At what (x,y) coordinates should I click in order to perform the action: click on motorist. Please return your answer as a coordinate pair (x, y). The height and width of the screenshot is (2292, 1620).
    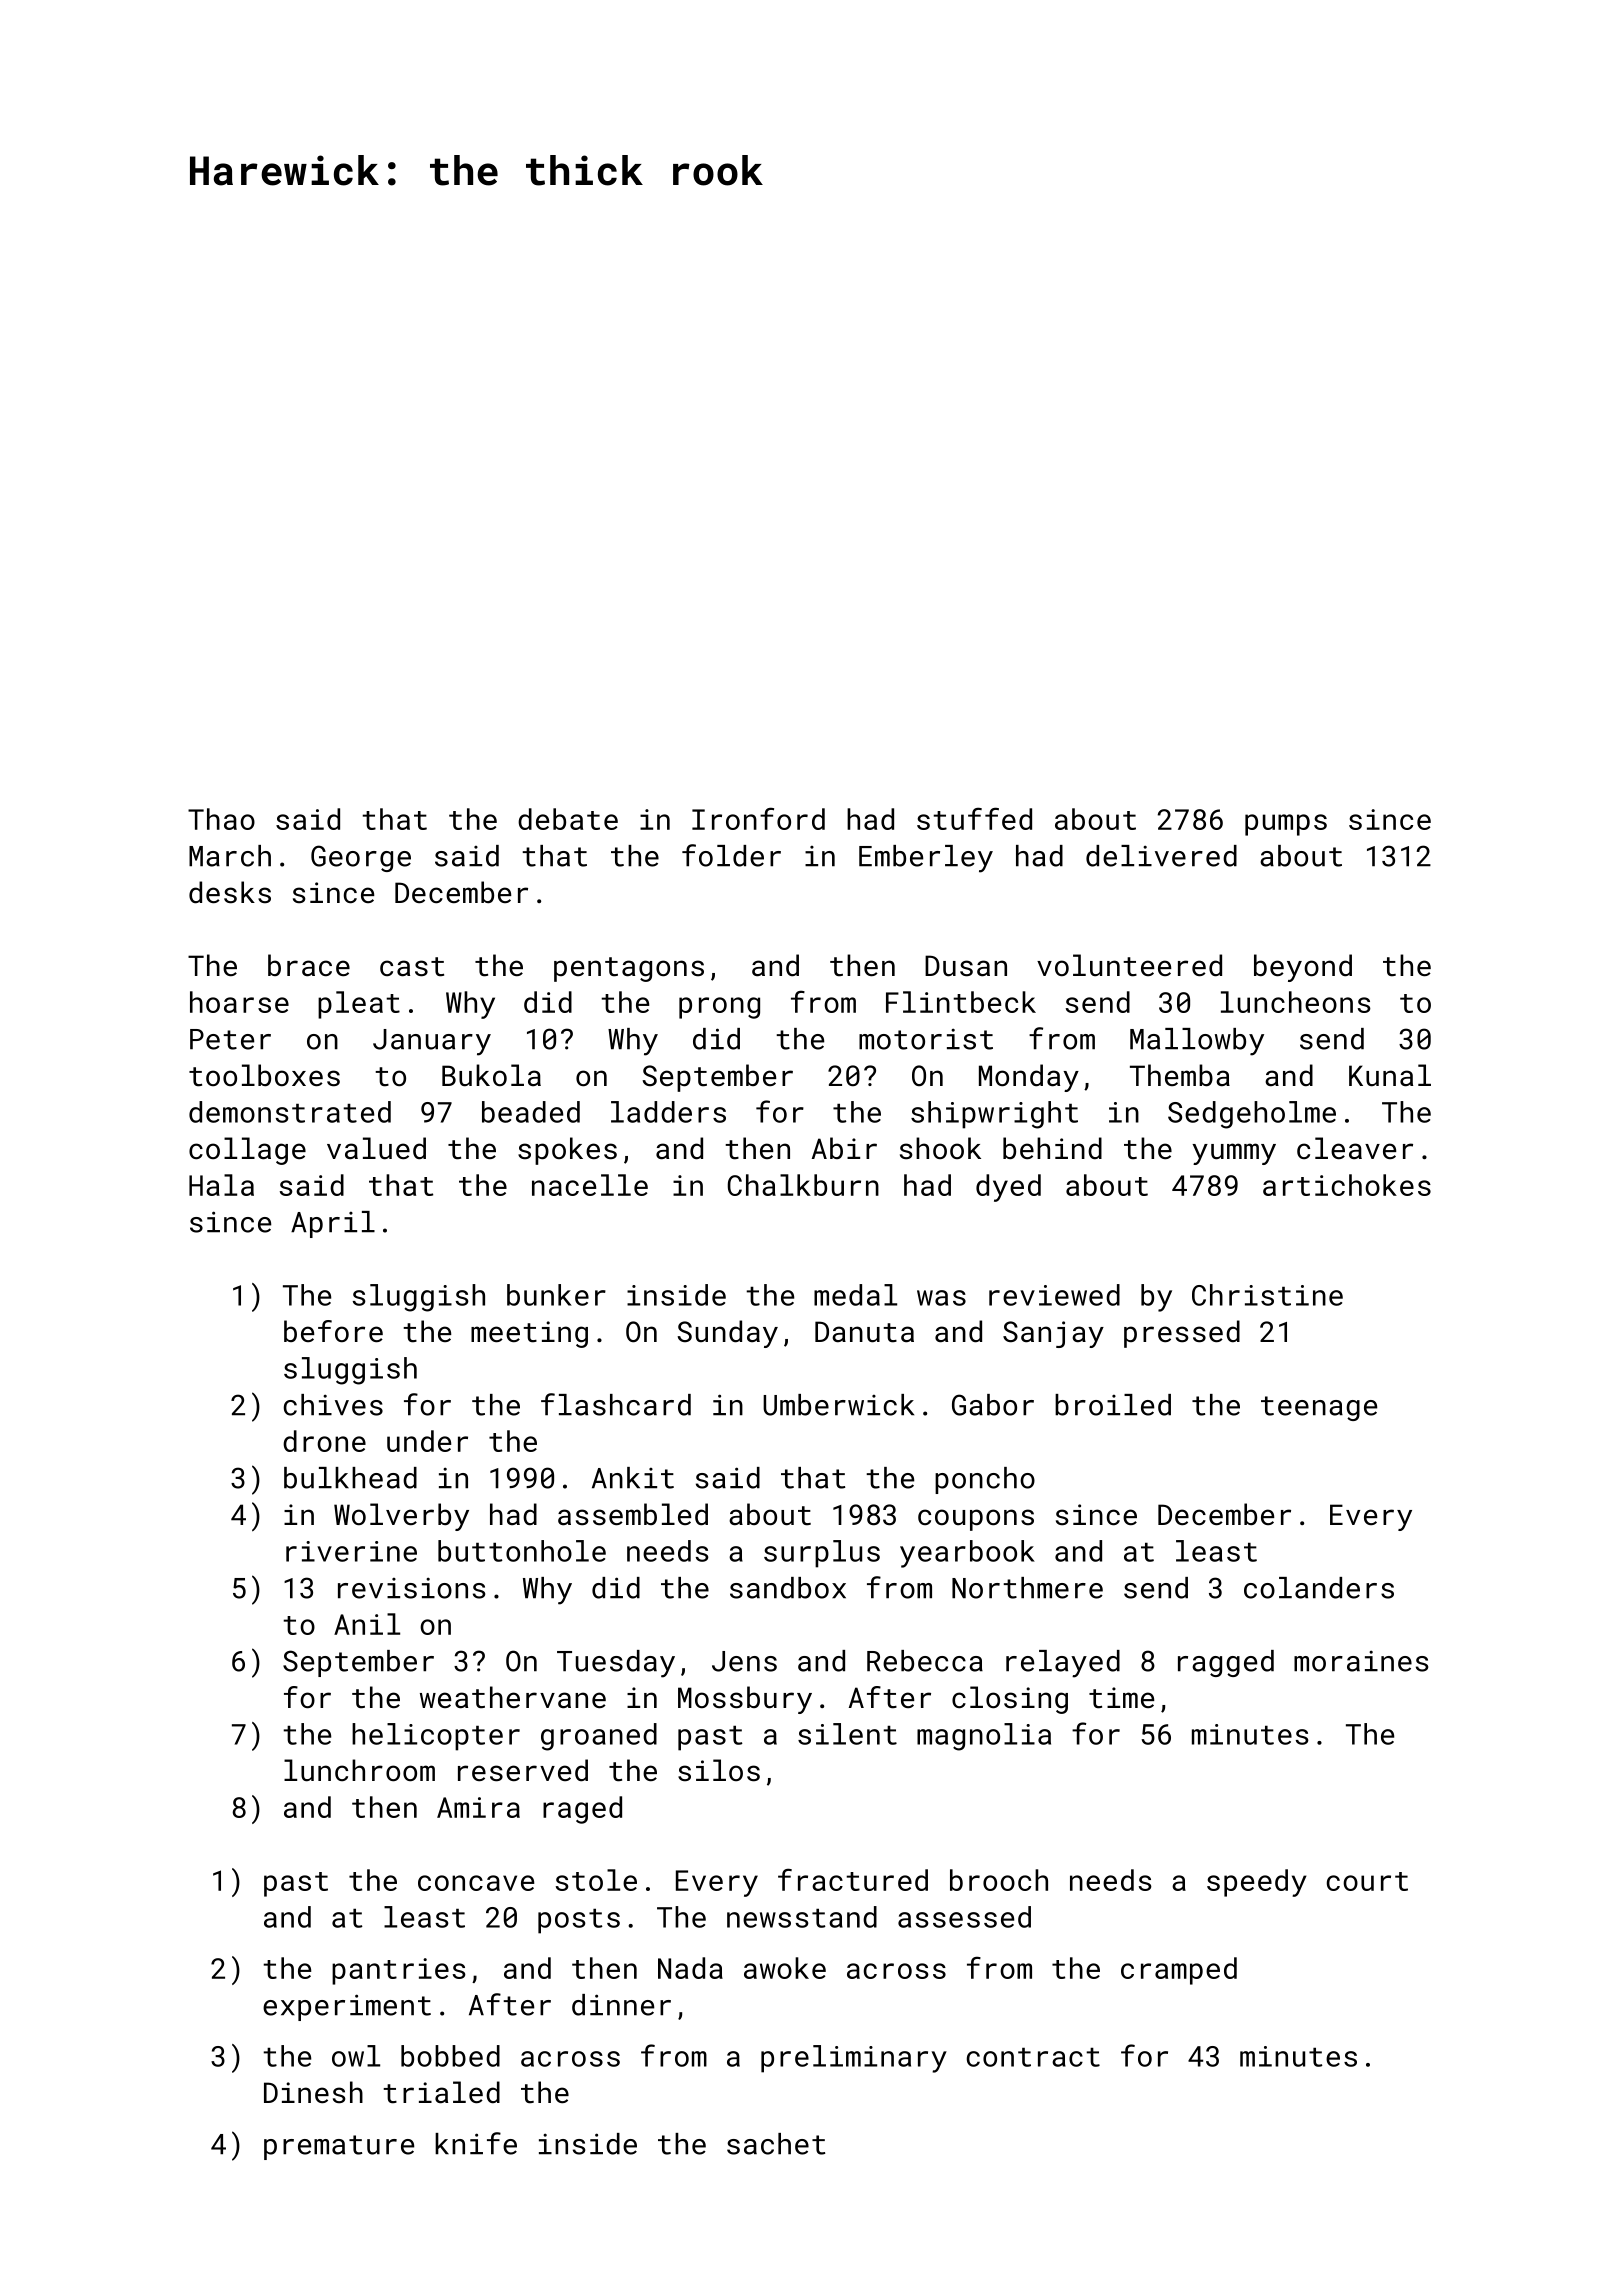
    Looking at the image, I should click on (926, 1039).
